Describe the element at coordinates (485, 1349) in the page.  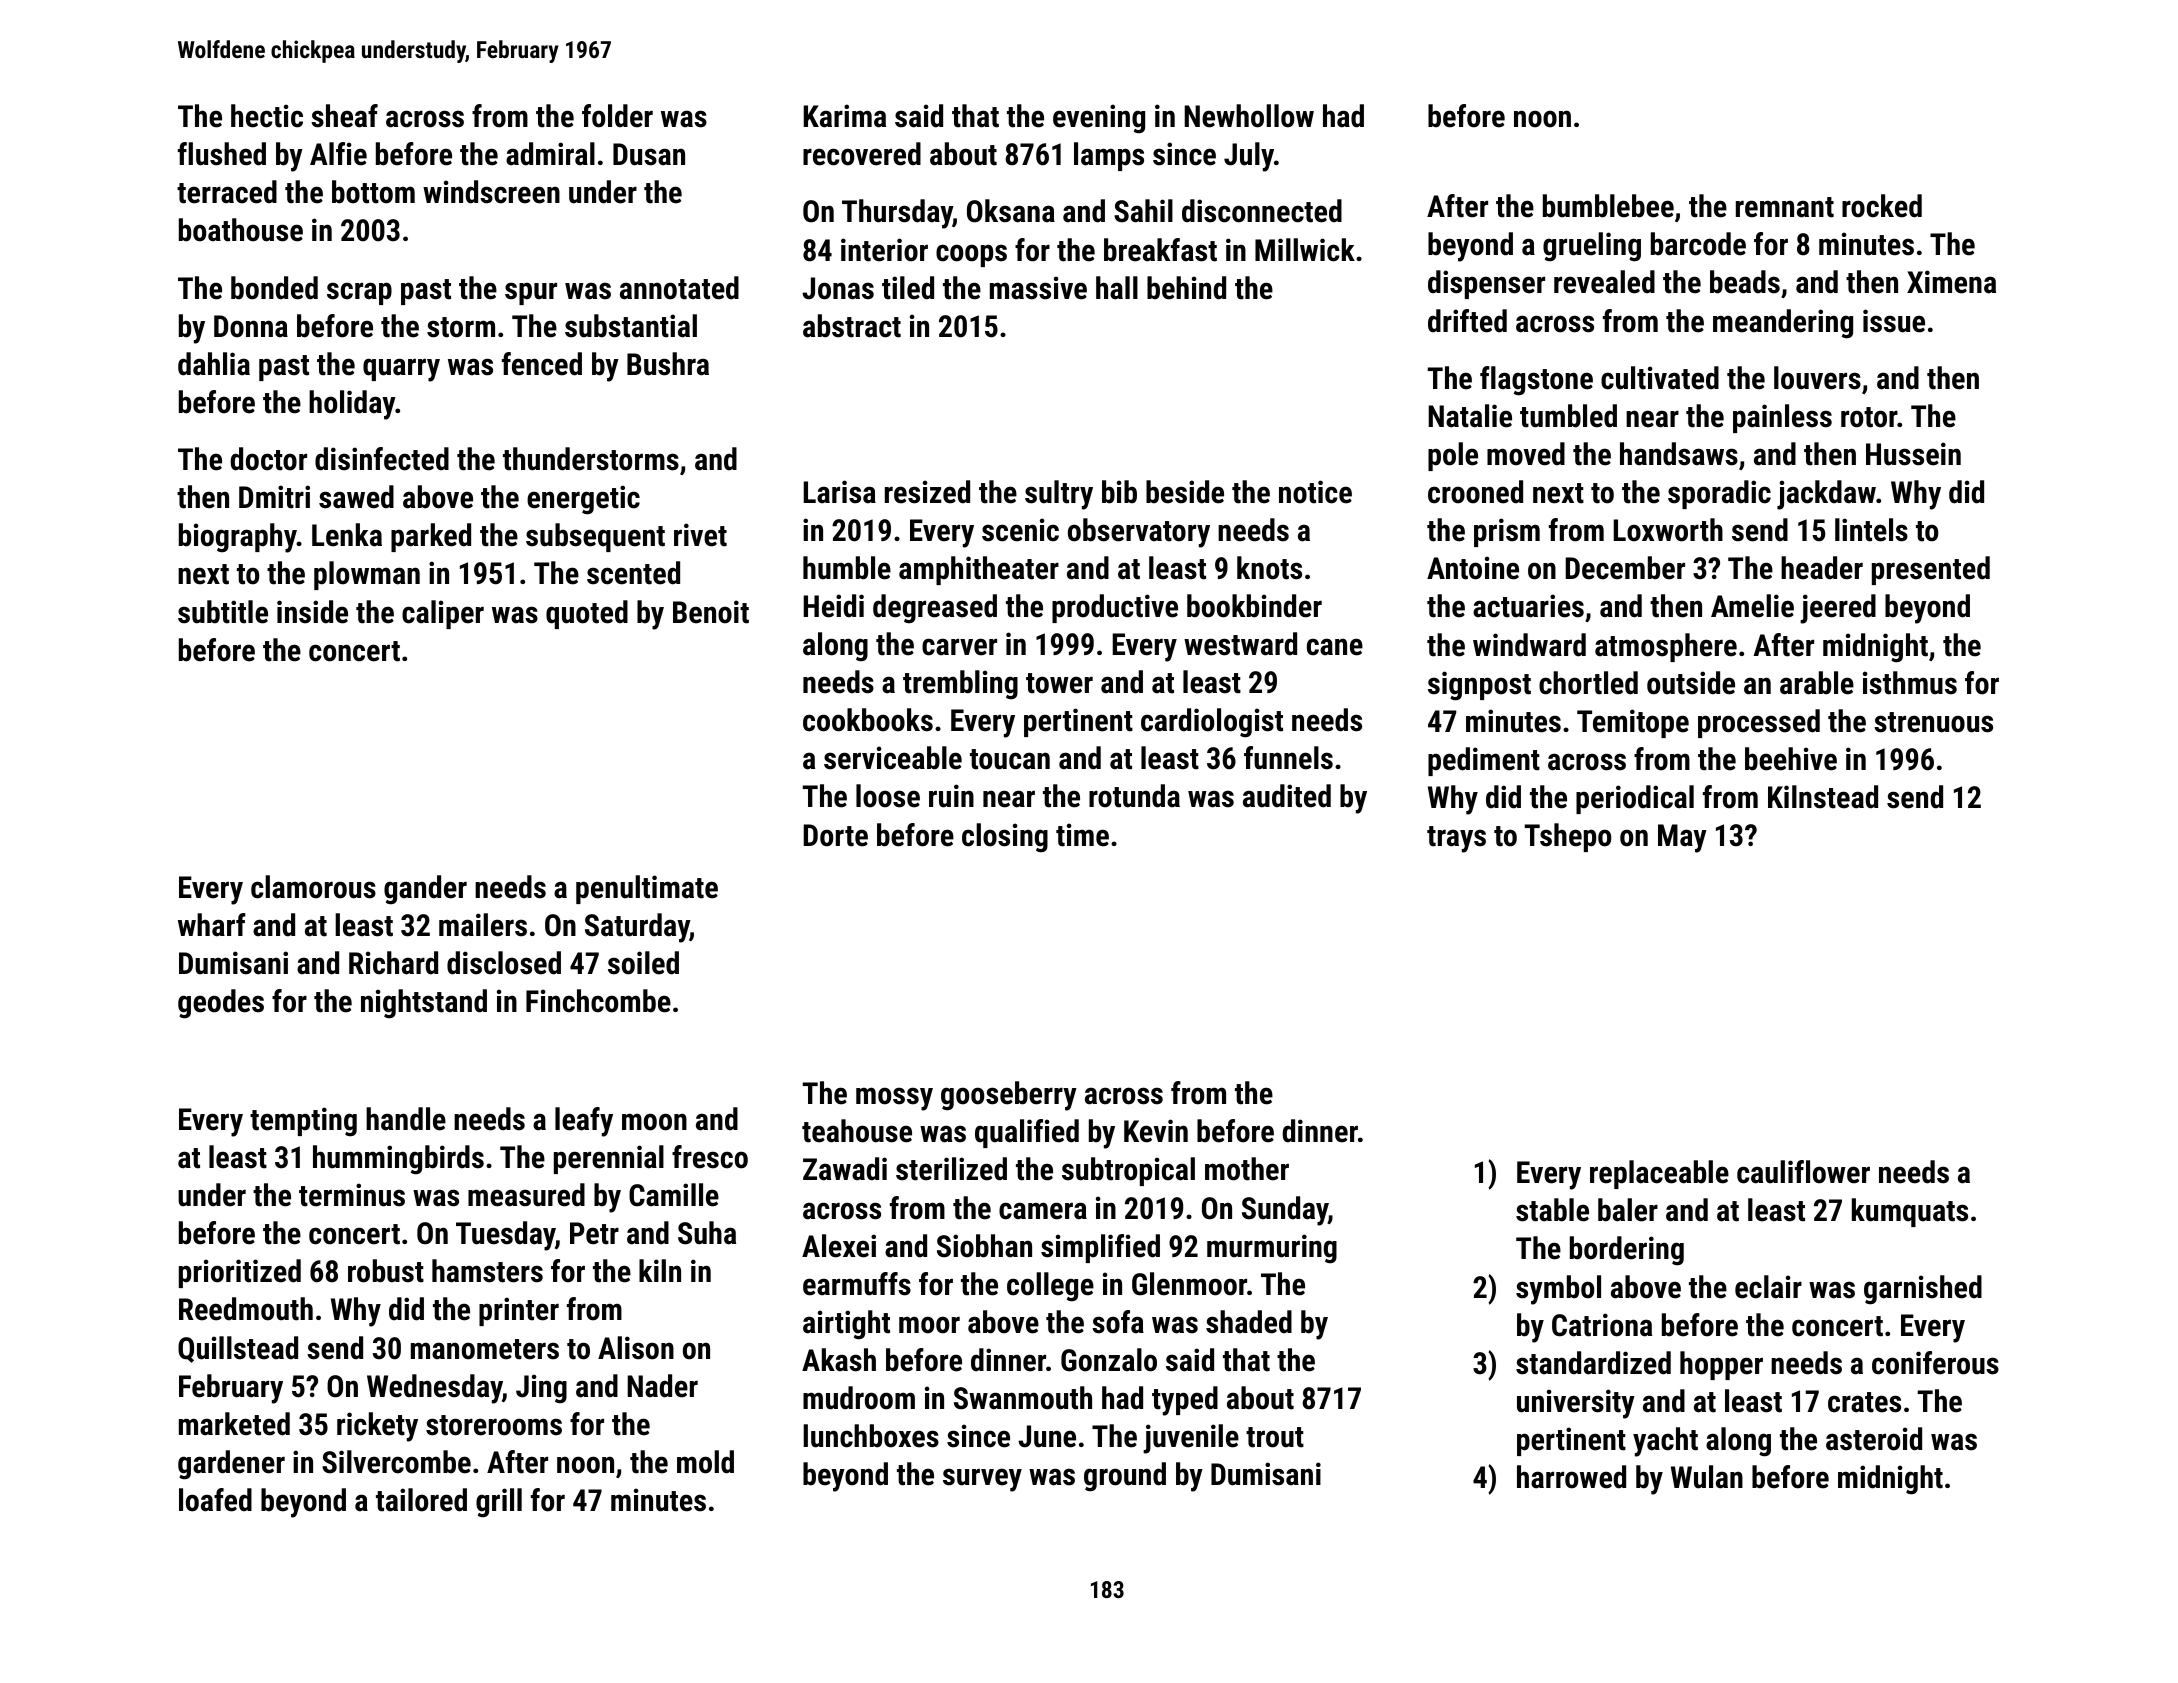
I see `manometers` at that location.
